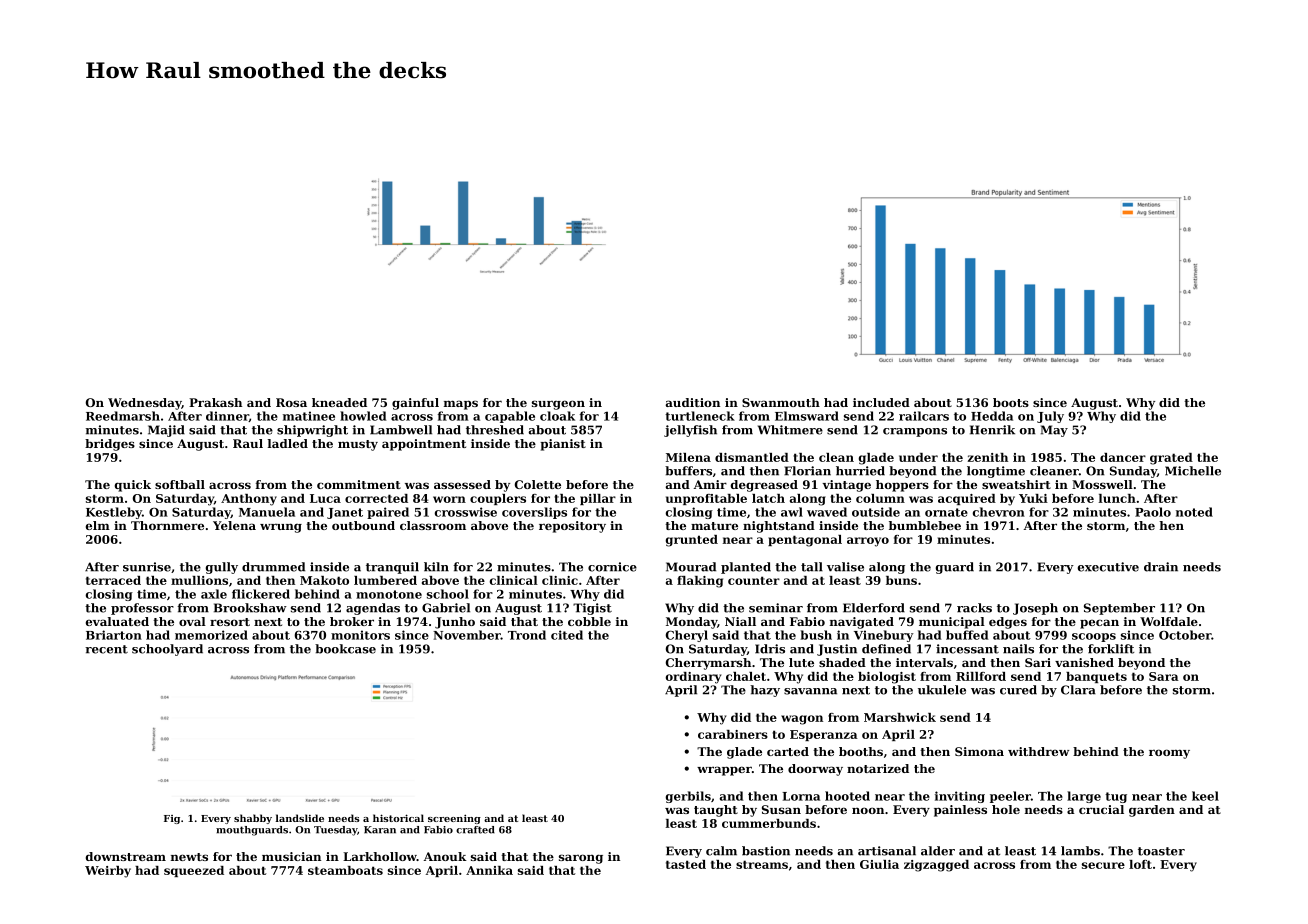 Image resolution: width=1308 pixels, height=924 pixels. Describe the element at coordinates (192, 621) in the image. I see `oval` at that location.
